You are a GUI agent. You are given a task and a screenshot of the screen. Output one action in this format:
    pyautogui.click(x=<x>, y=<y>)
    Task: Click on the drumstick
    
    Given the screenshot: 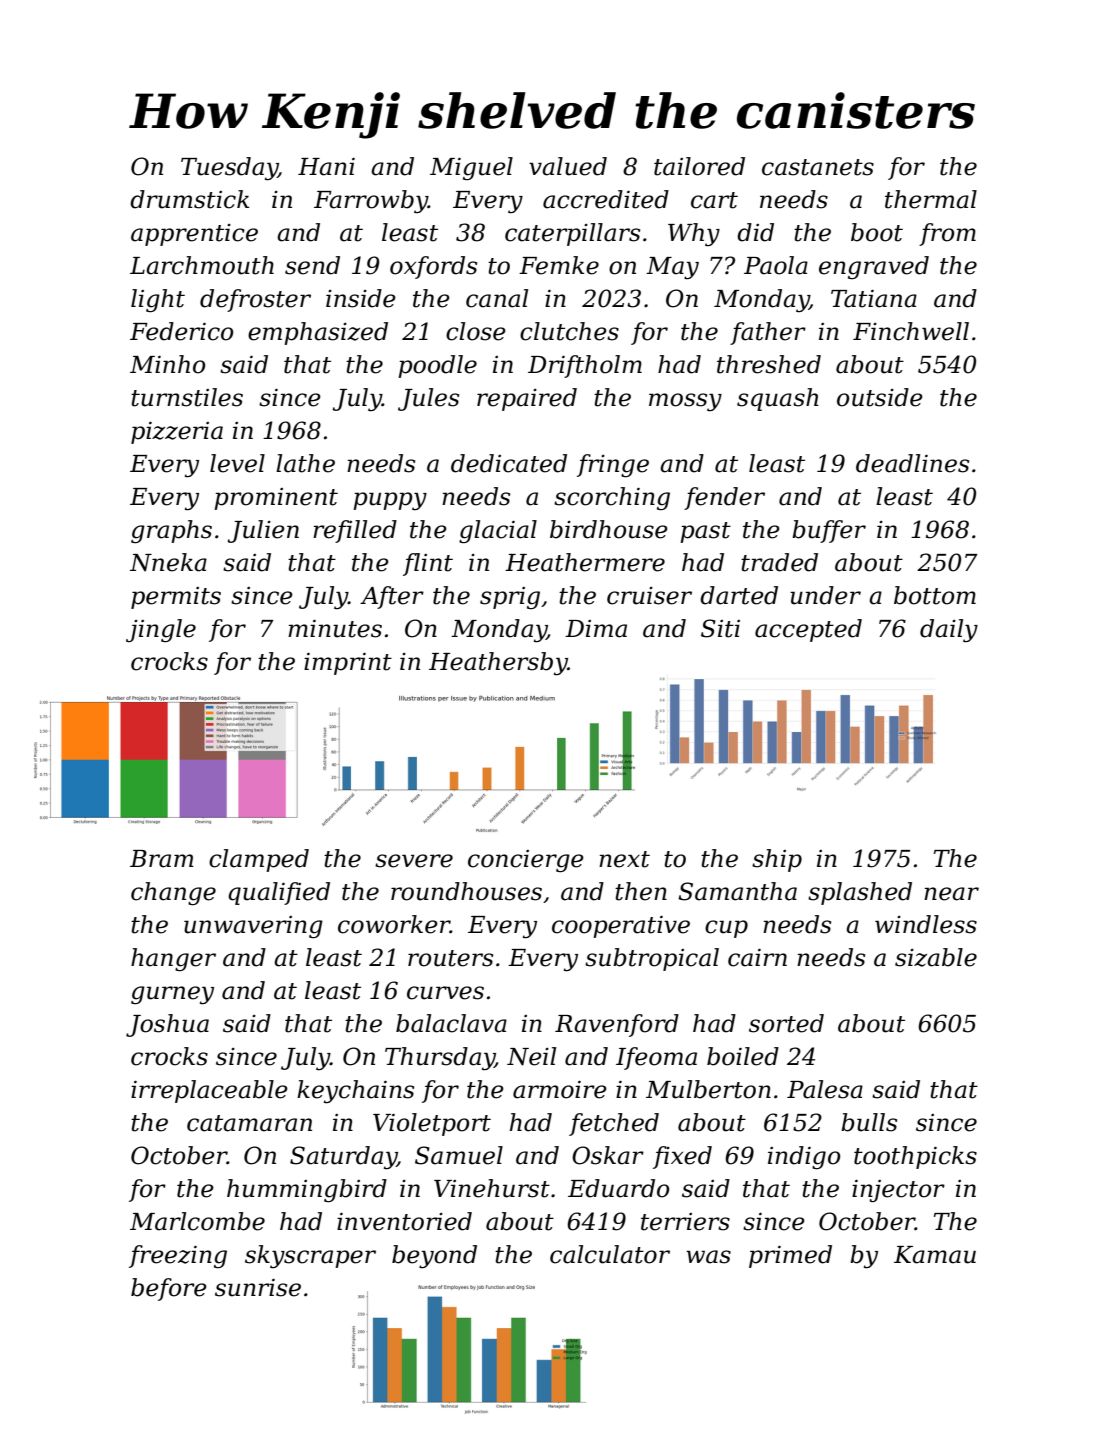 What is the action you would take?
    pyautogui.click(x=189, y=199)
